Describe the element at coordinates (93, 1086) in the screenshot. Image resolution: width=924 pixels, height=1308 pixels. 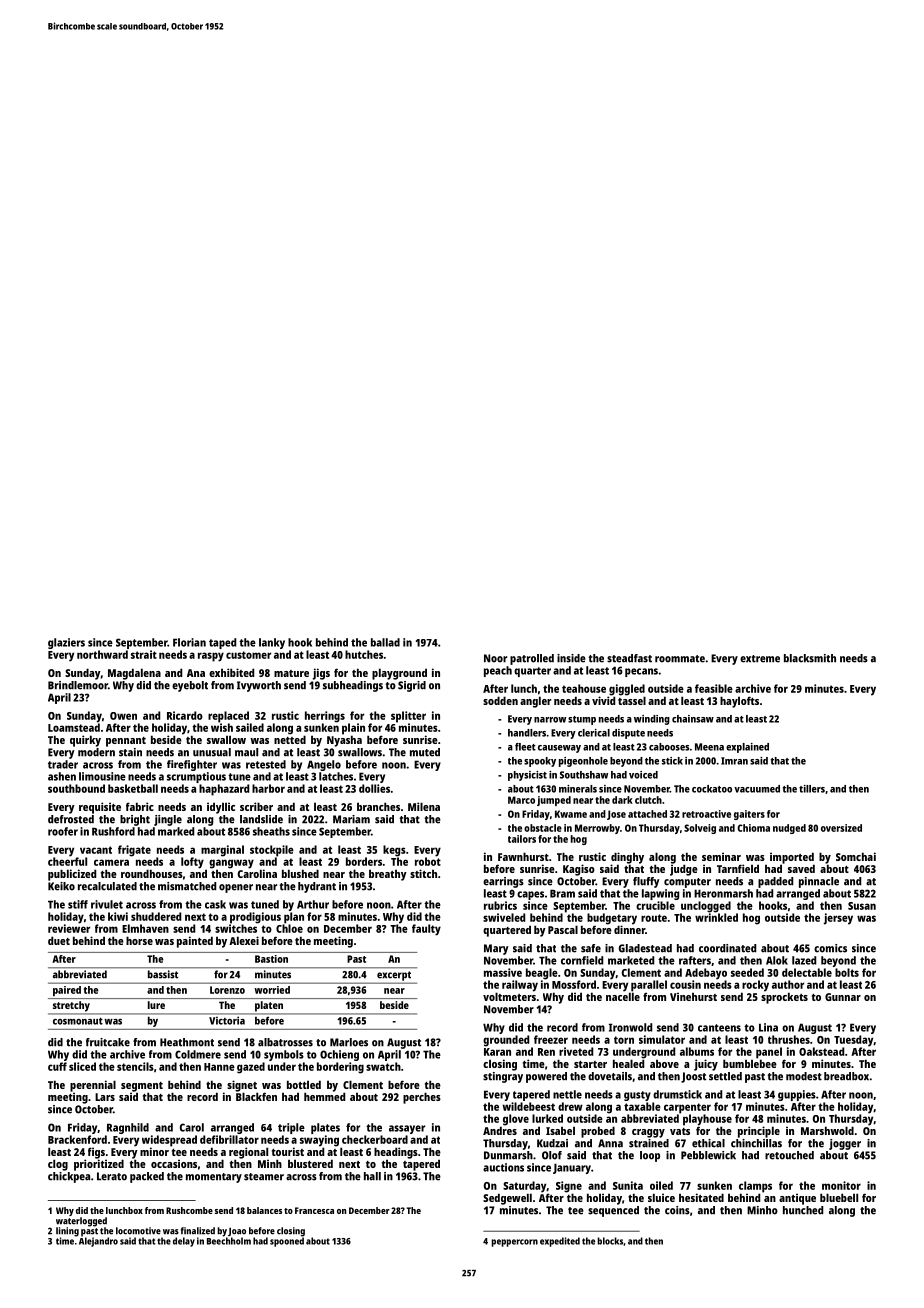
I see `perennial` at that location.
